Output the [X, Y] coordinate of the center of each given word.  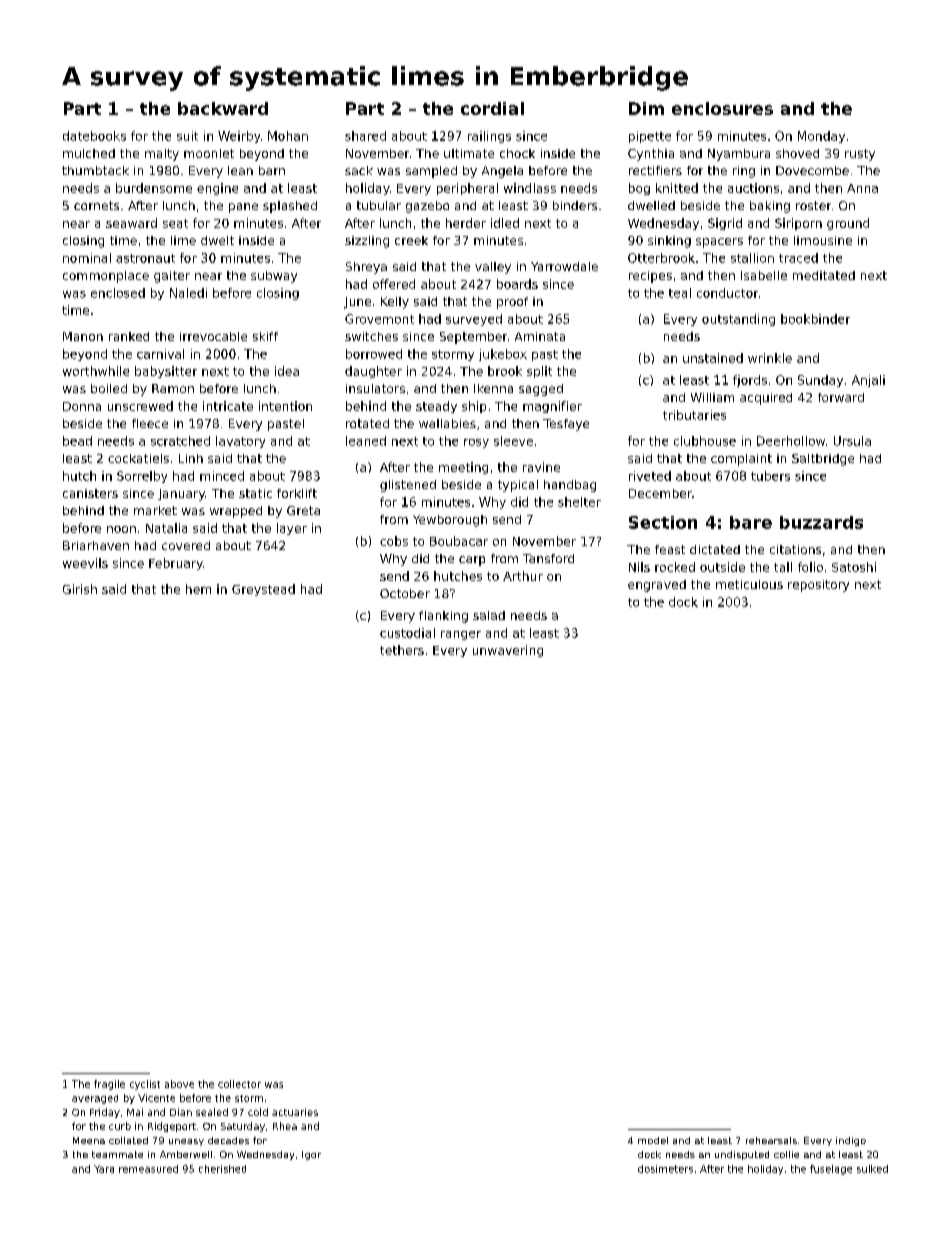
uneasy [186, 1142]
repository [818, 586]
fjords [750, 381]
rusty [860, 155]
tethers [402, 650]
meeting [463, 468]
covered [186, 545]
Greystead [263, 590]
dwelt [217, 240]
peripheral [467, 189]
